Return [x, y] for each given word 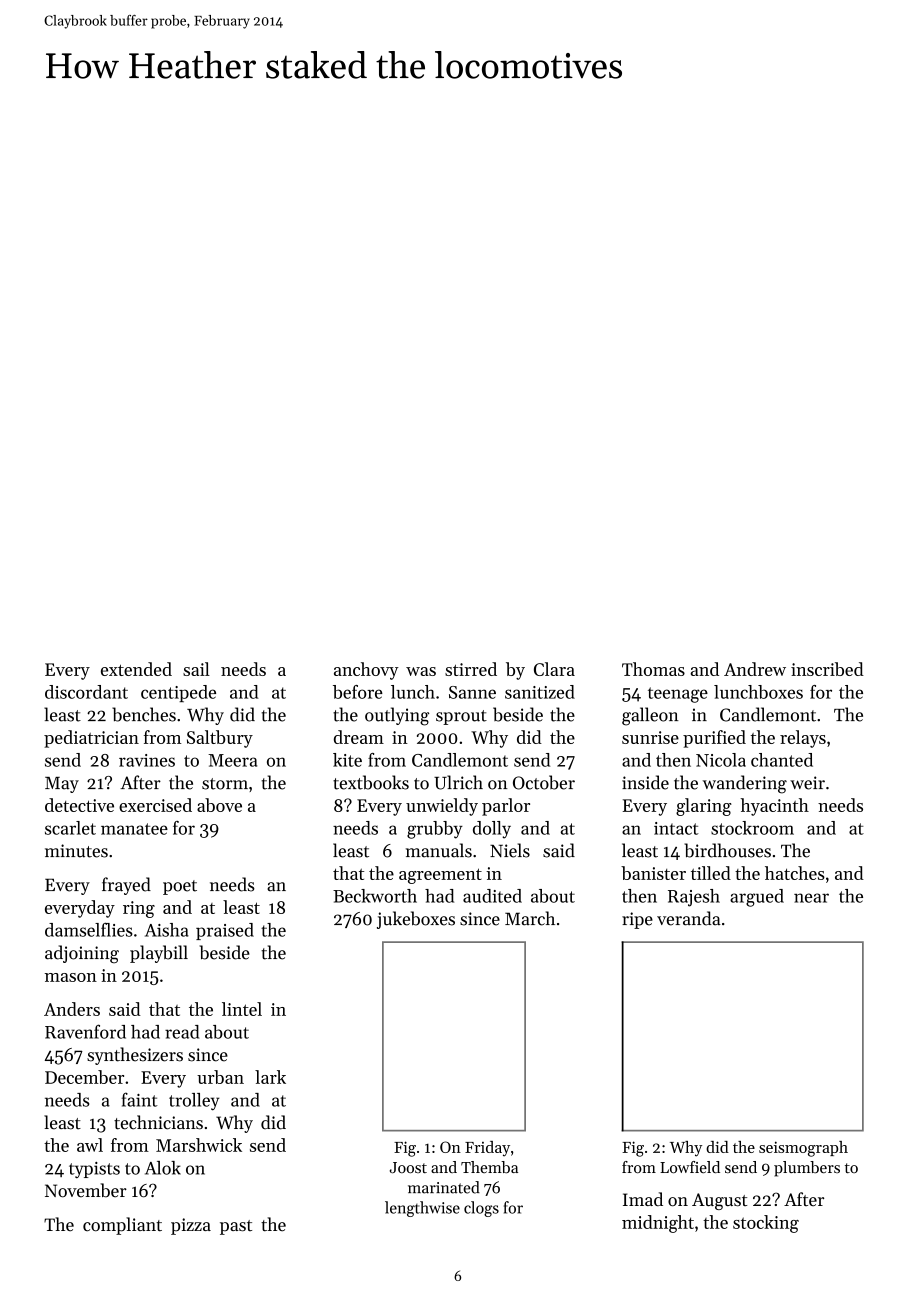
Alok [163, 1168]
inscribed [827, 669]
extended [136, 669]
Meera [232, 760]
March [530, 918]
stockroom [752, 828]
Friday [487, 1149]
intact [676, 828]
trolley [194, 1102]
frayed [126, 886]
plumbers [807, 1169]
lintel [242, 1009]
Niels [510, 850]
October [544, 782]
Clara [554, 669]
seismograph [803, 1149]
